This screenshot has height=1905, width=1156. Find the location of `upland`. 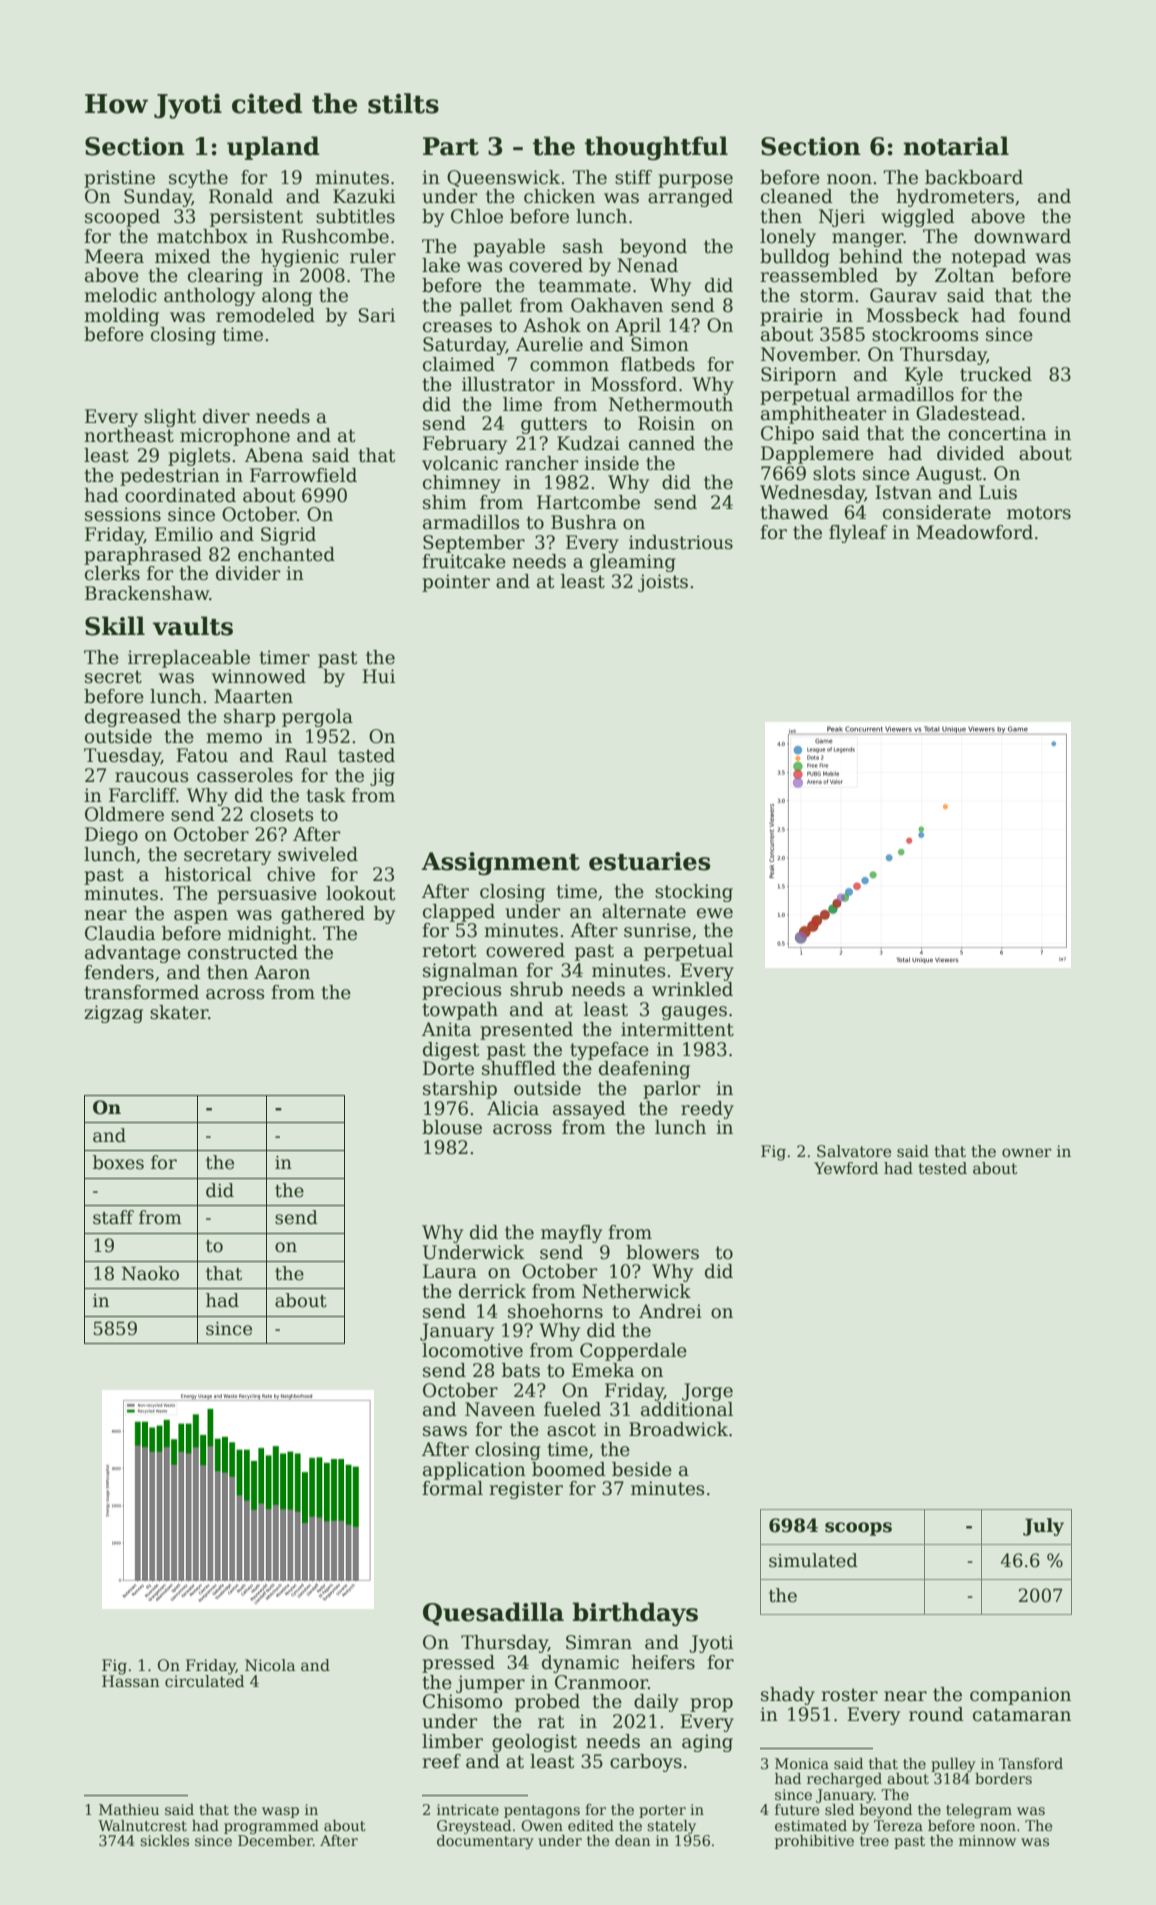

upland is located at coordinates (273, 148).
